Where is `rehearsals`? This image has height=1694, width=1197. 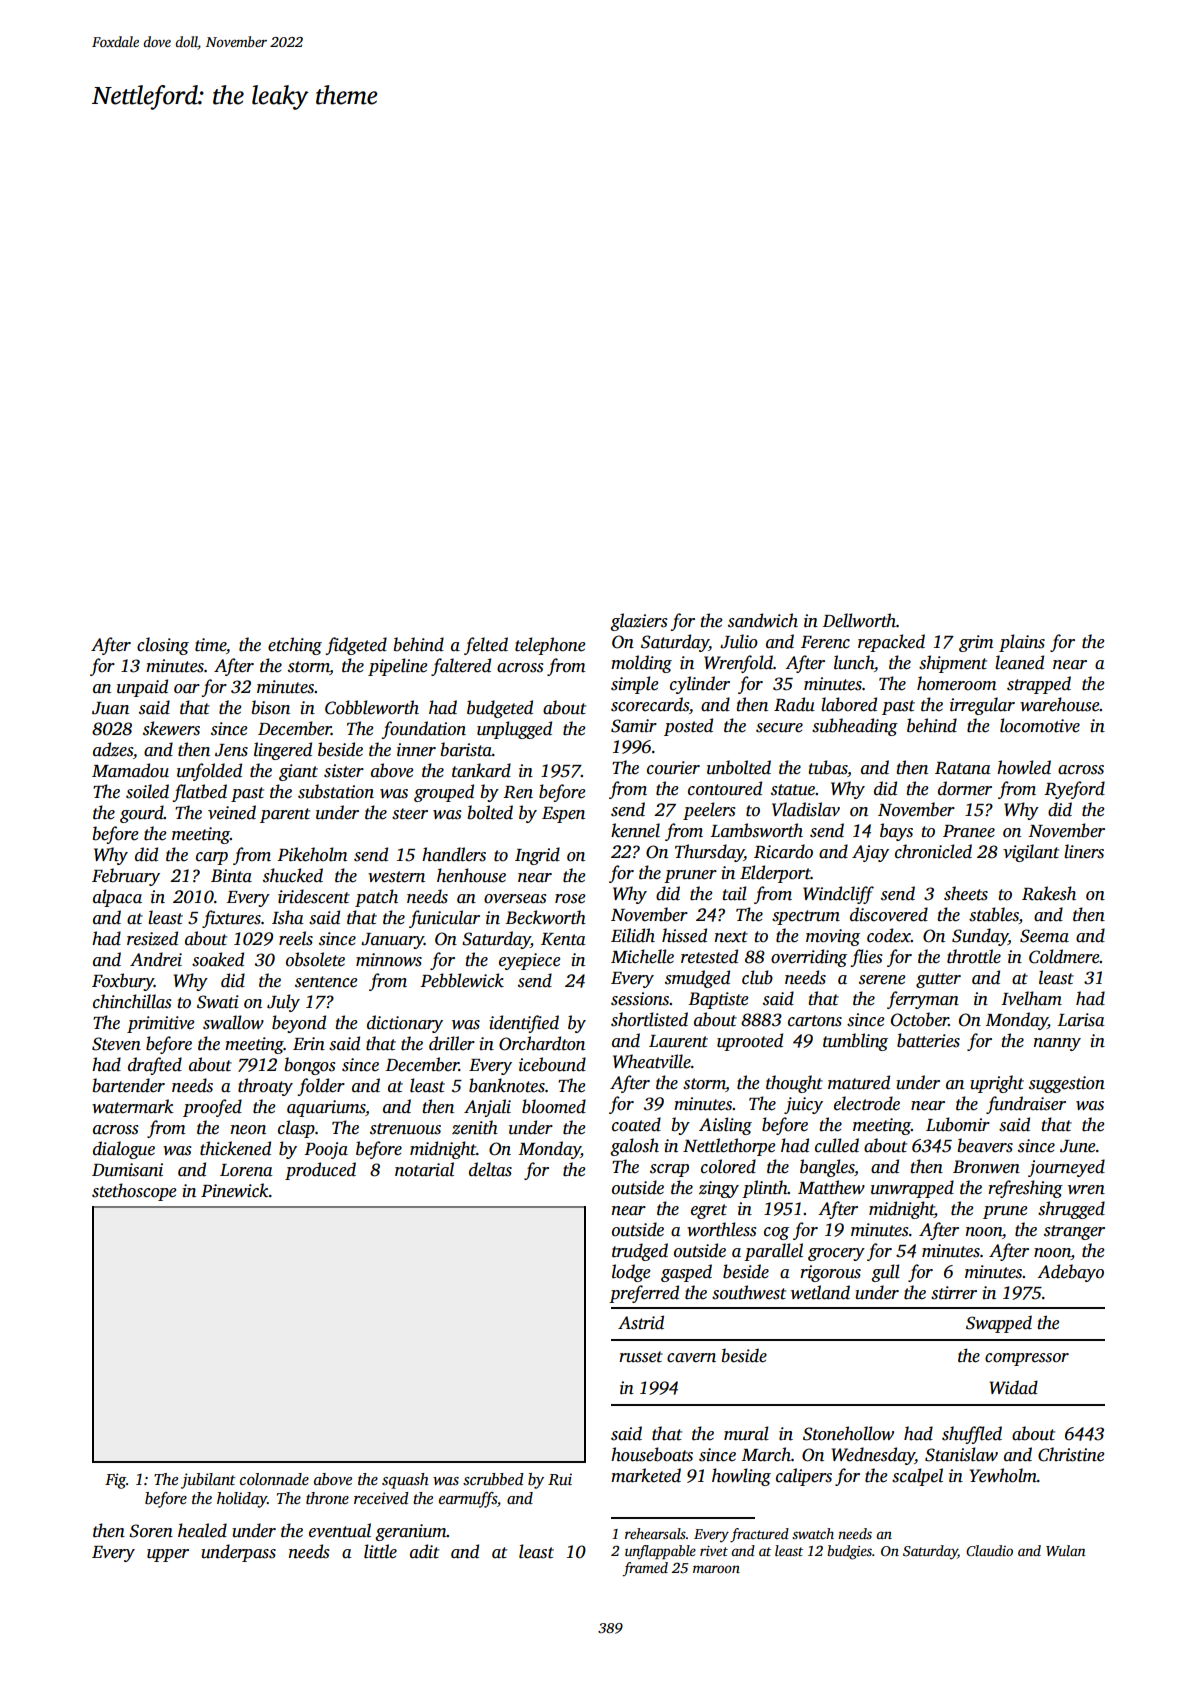
rehearsals is located at coordinates (655, 1533).
